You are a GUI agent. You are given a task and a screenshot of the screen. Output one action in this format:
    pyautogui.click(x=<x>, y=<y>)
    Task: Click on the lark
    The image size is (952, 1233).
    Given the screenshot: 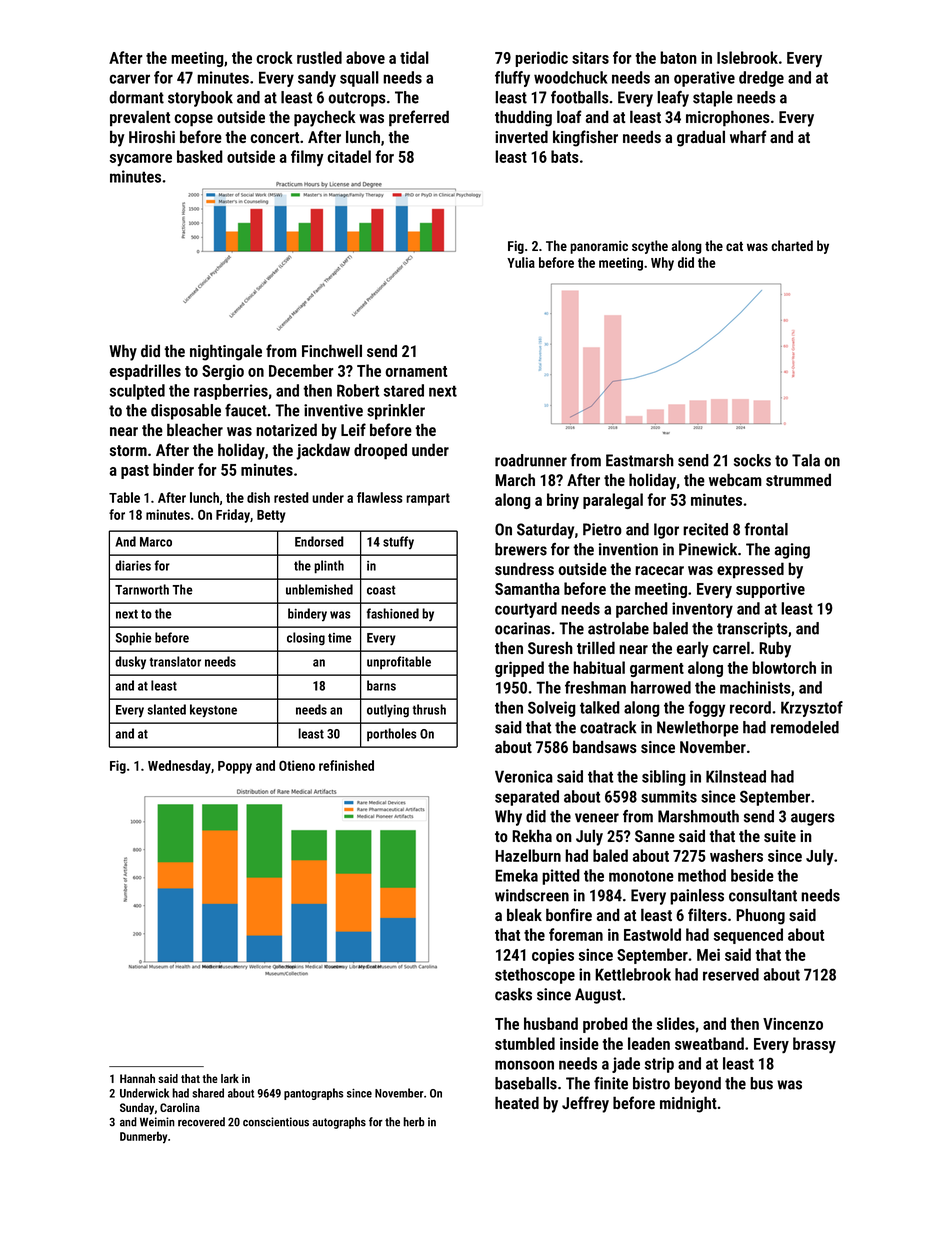 What is the action you would take?
    pyautogui.click(x=230, y=1078)
